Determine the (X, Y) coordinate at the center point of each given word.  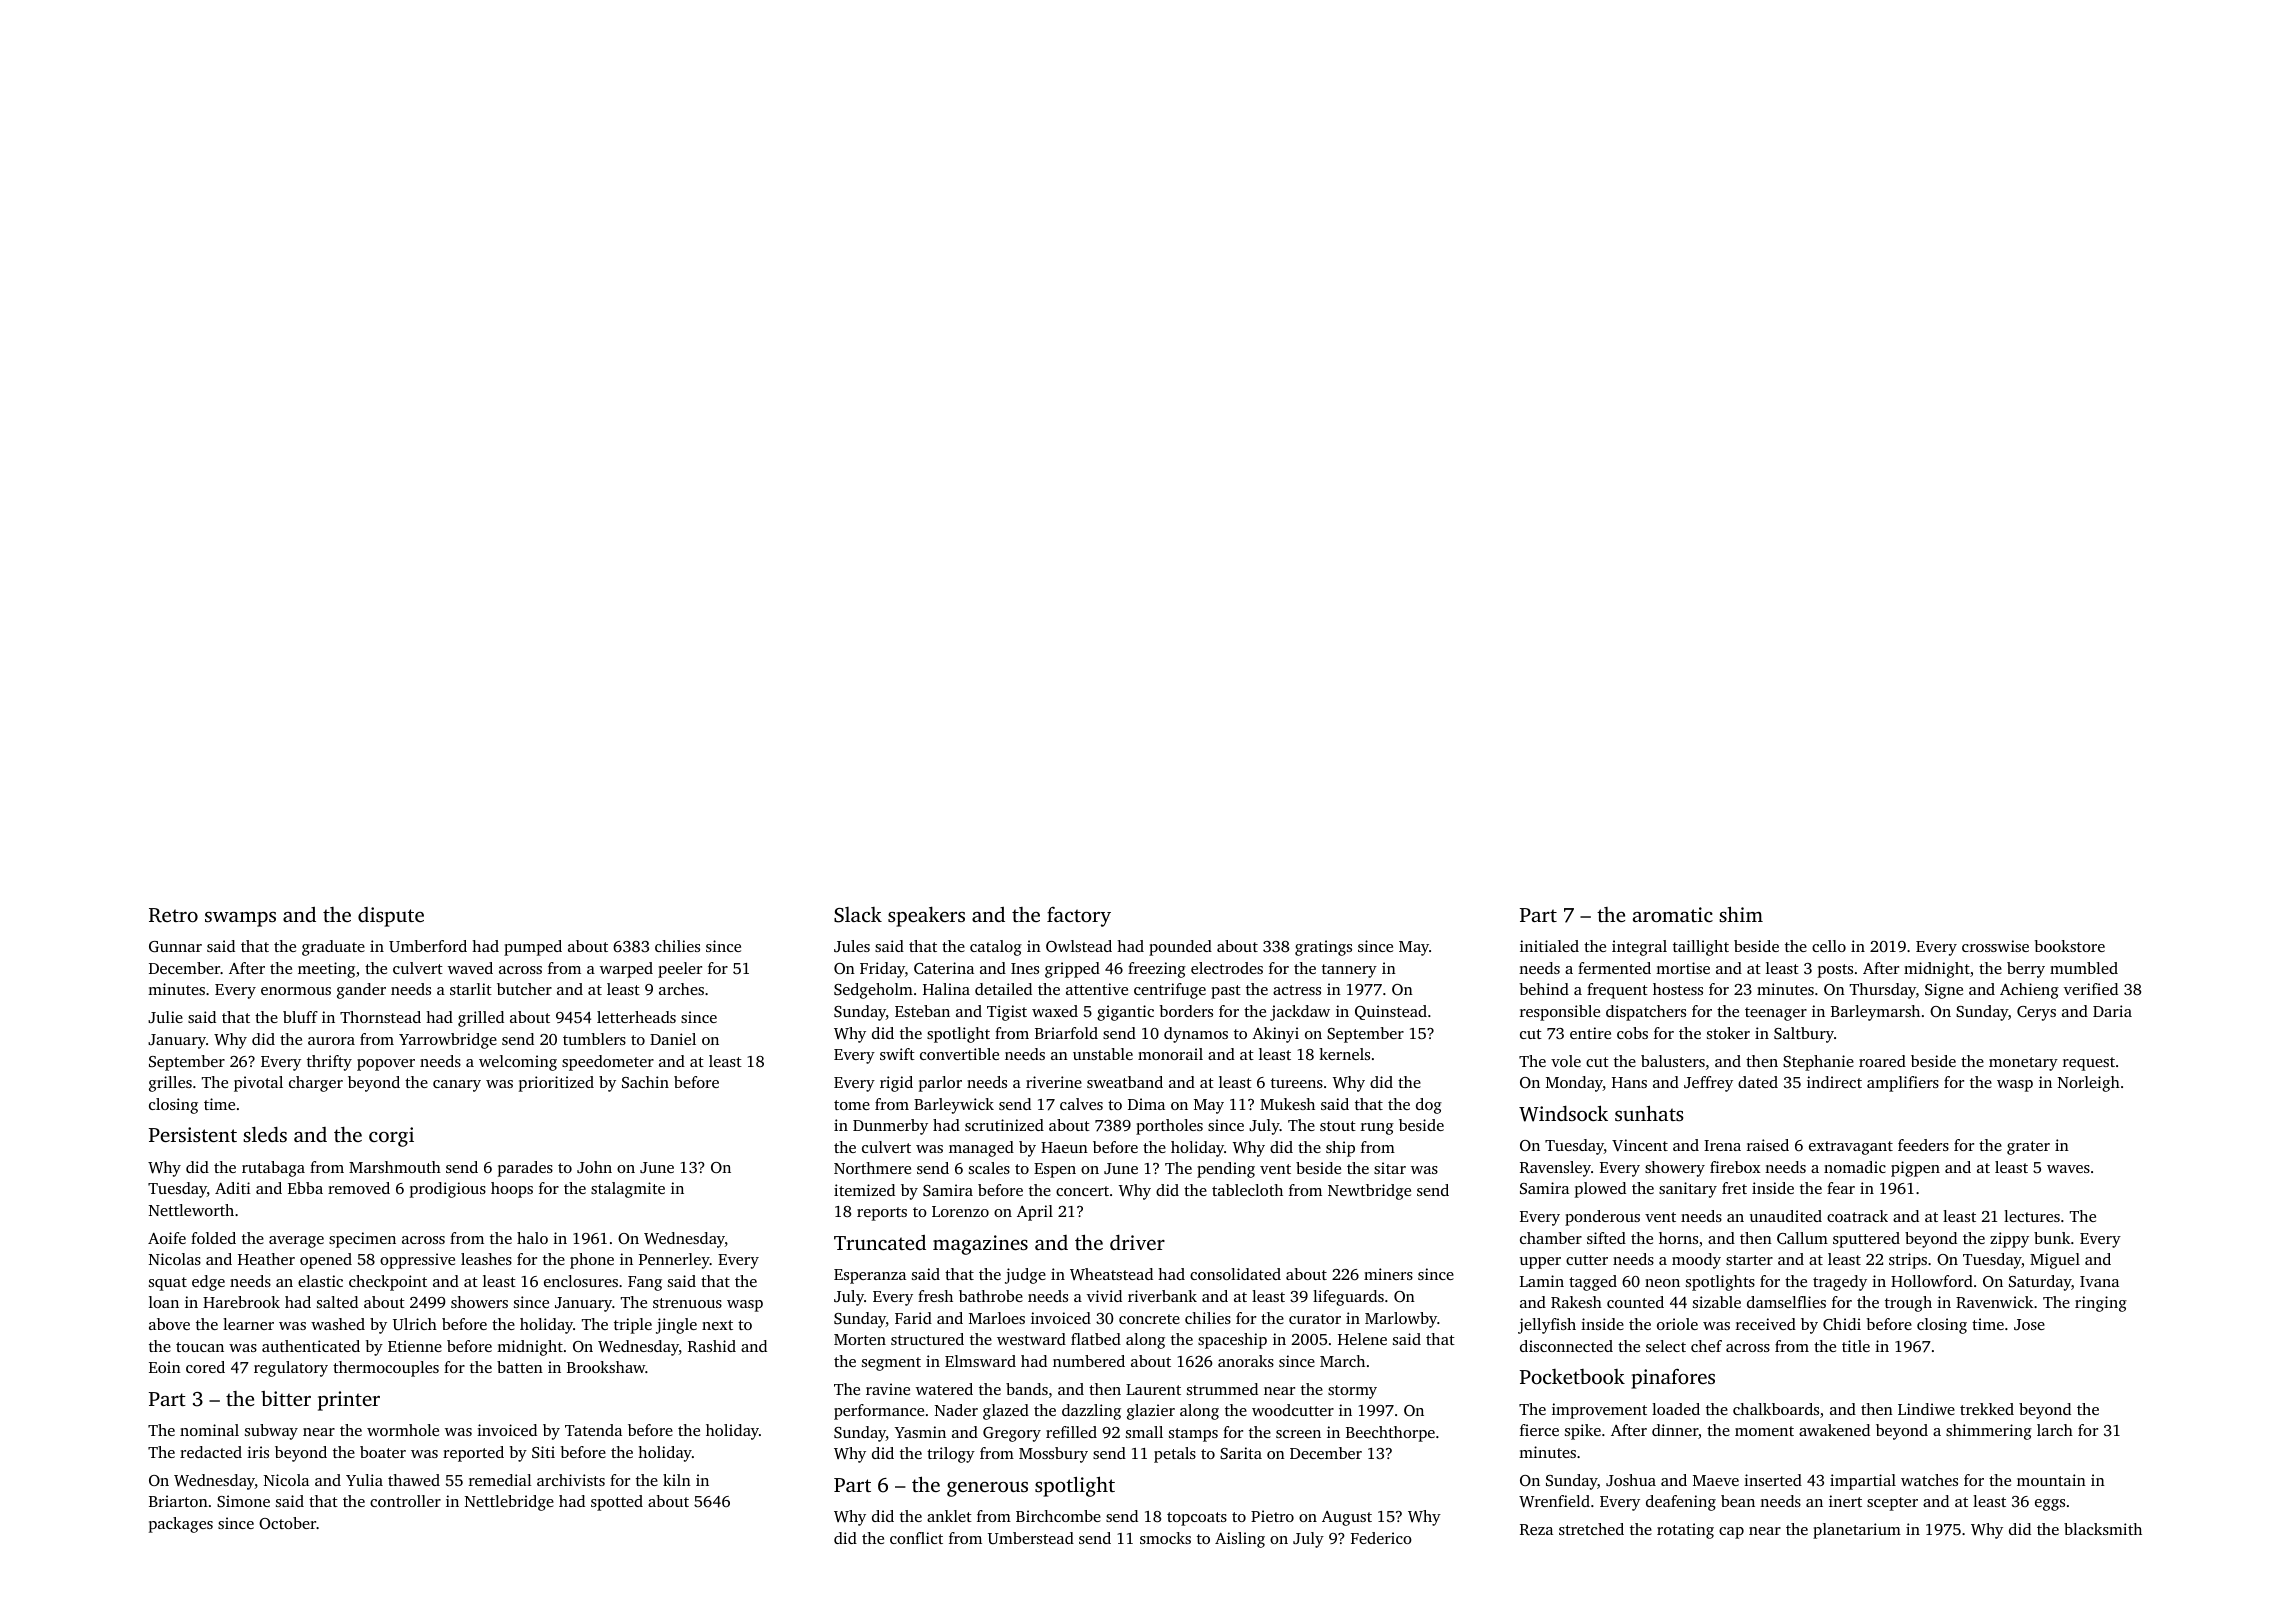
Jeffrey (1708, 1084)
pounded (1180, 948)
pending (1226, 1170)
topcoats (1197, 1519)
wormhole (403, 1430)
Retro (173, 915)
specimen (362, 1240)
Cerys (2036, 1013)
